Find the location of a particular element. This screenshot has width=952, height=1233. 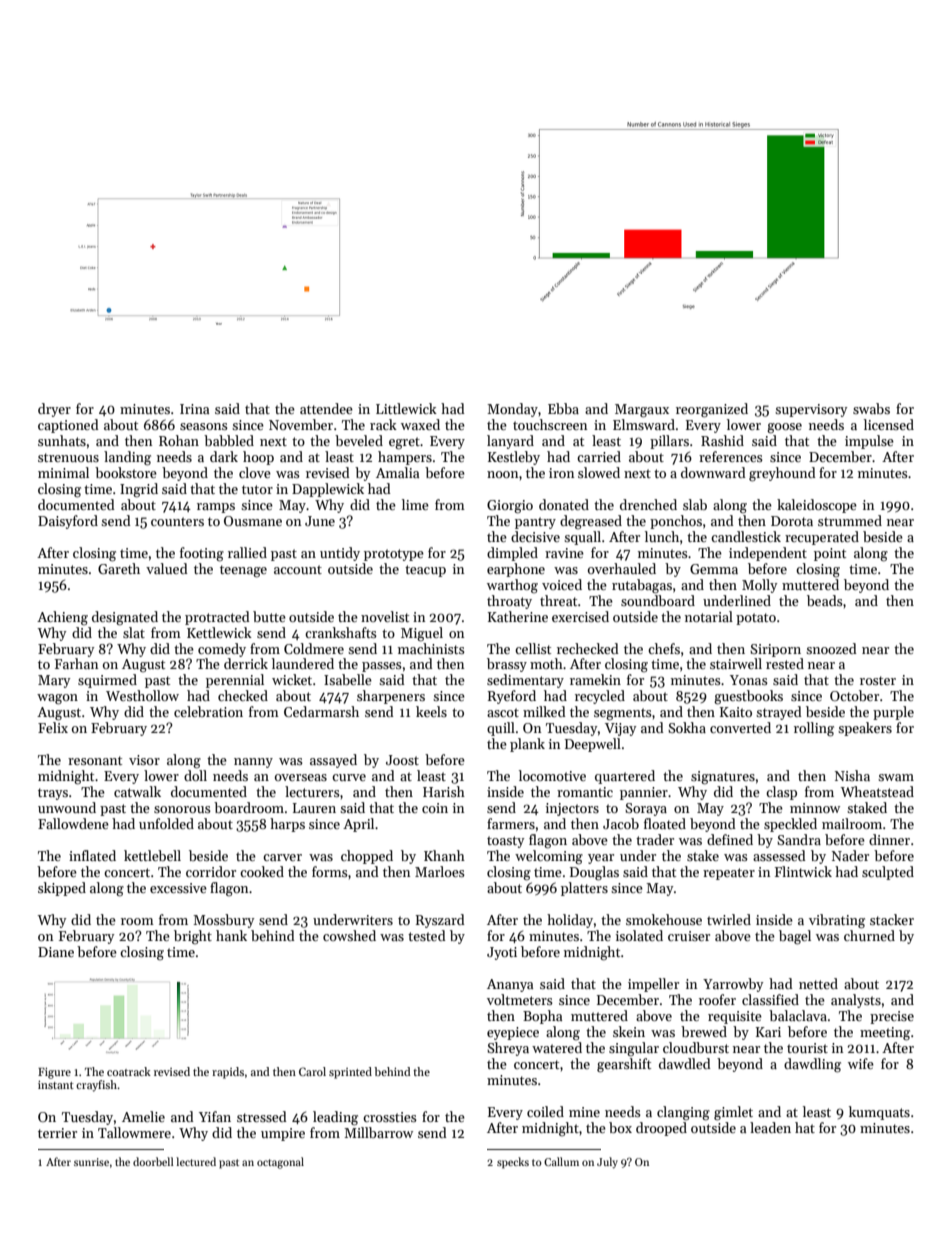

point is located at coordinates (830, 554).
